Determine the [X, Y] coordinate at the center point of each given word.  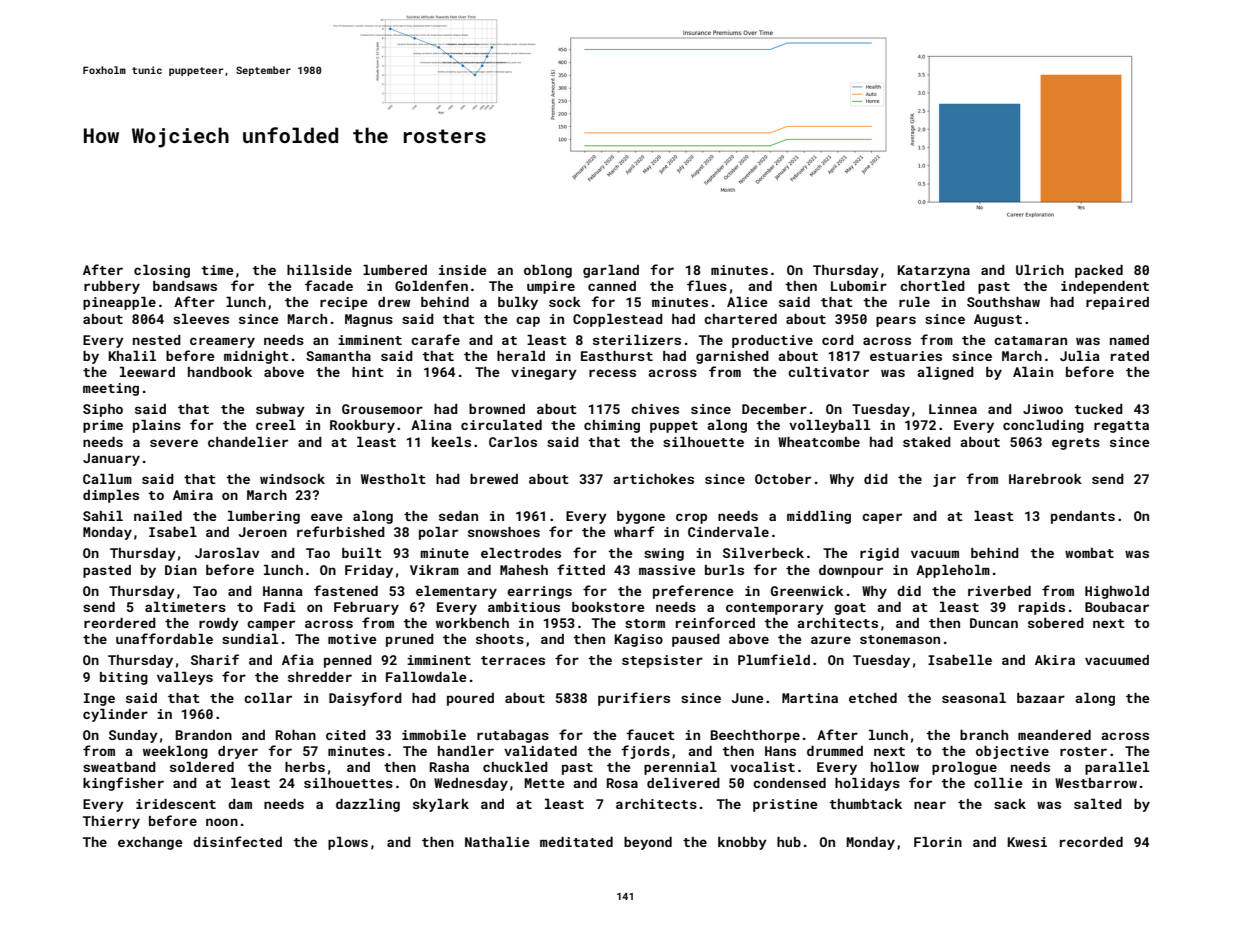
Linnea [953, 409]
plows [348, 843]
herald [521, 356]
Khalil [132, 356]
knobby [742, 843]
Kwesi [1027, 842]
